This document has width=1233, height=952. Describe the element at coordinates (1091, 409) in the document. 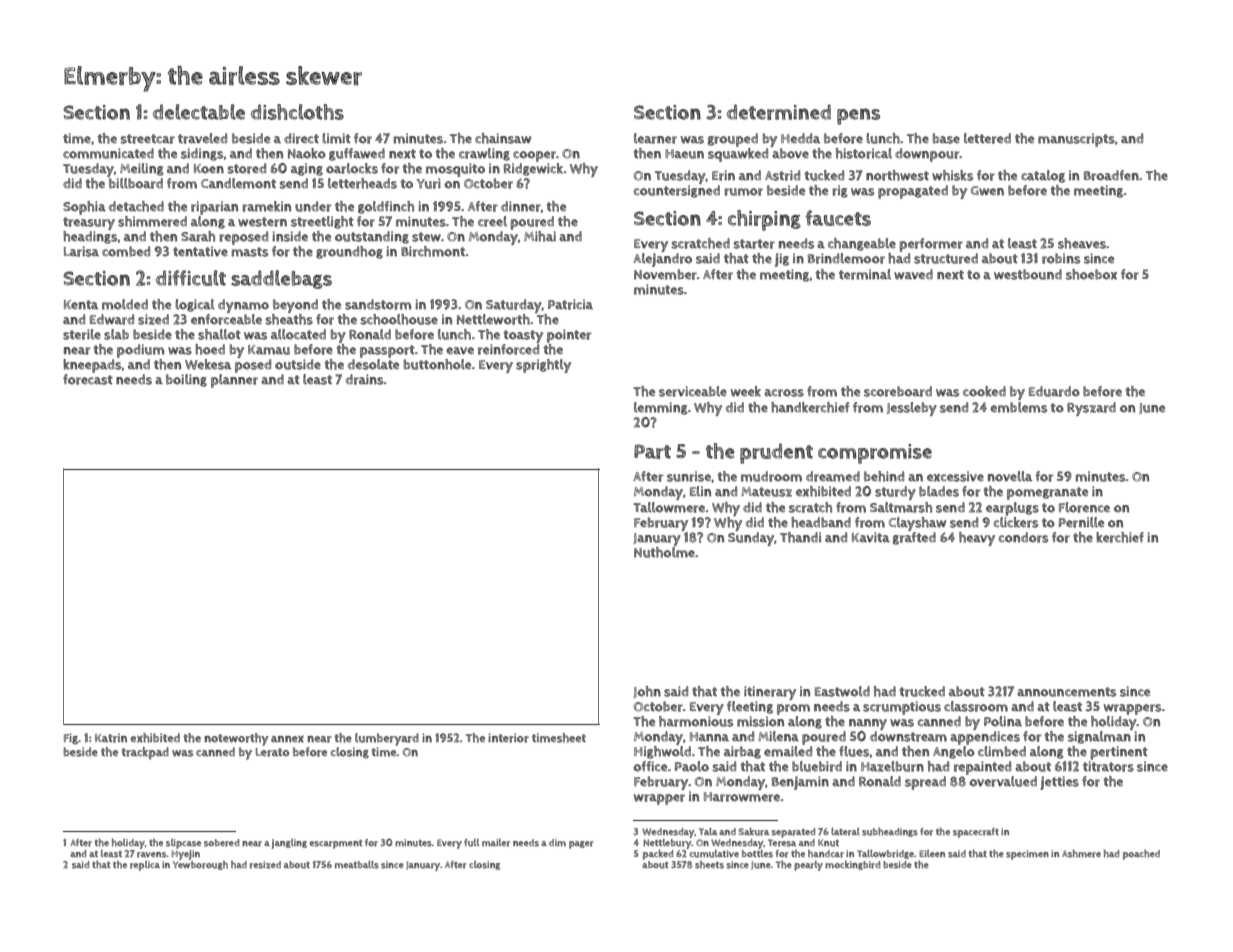

I see `Ryszard` at that location.
